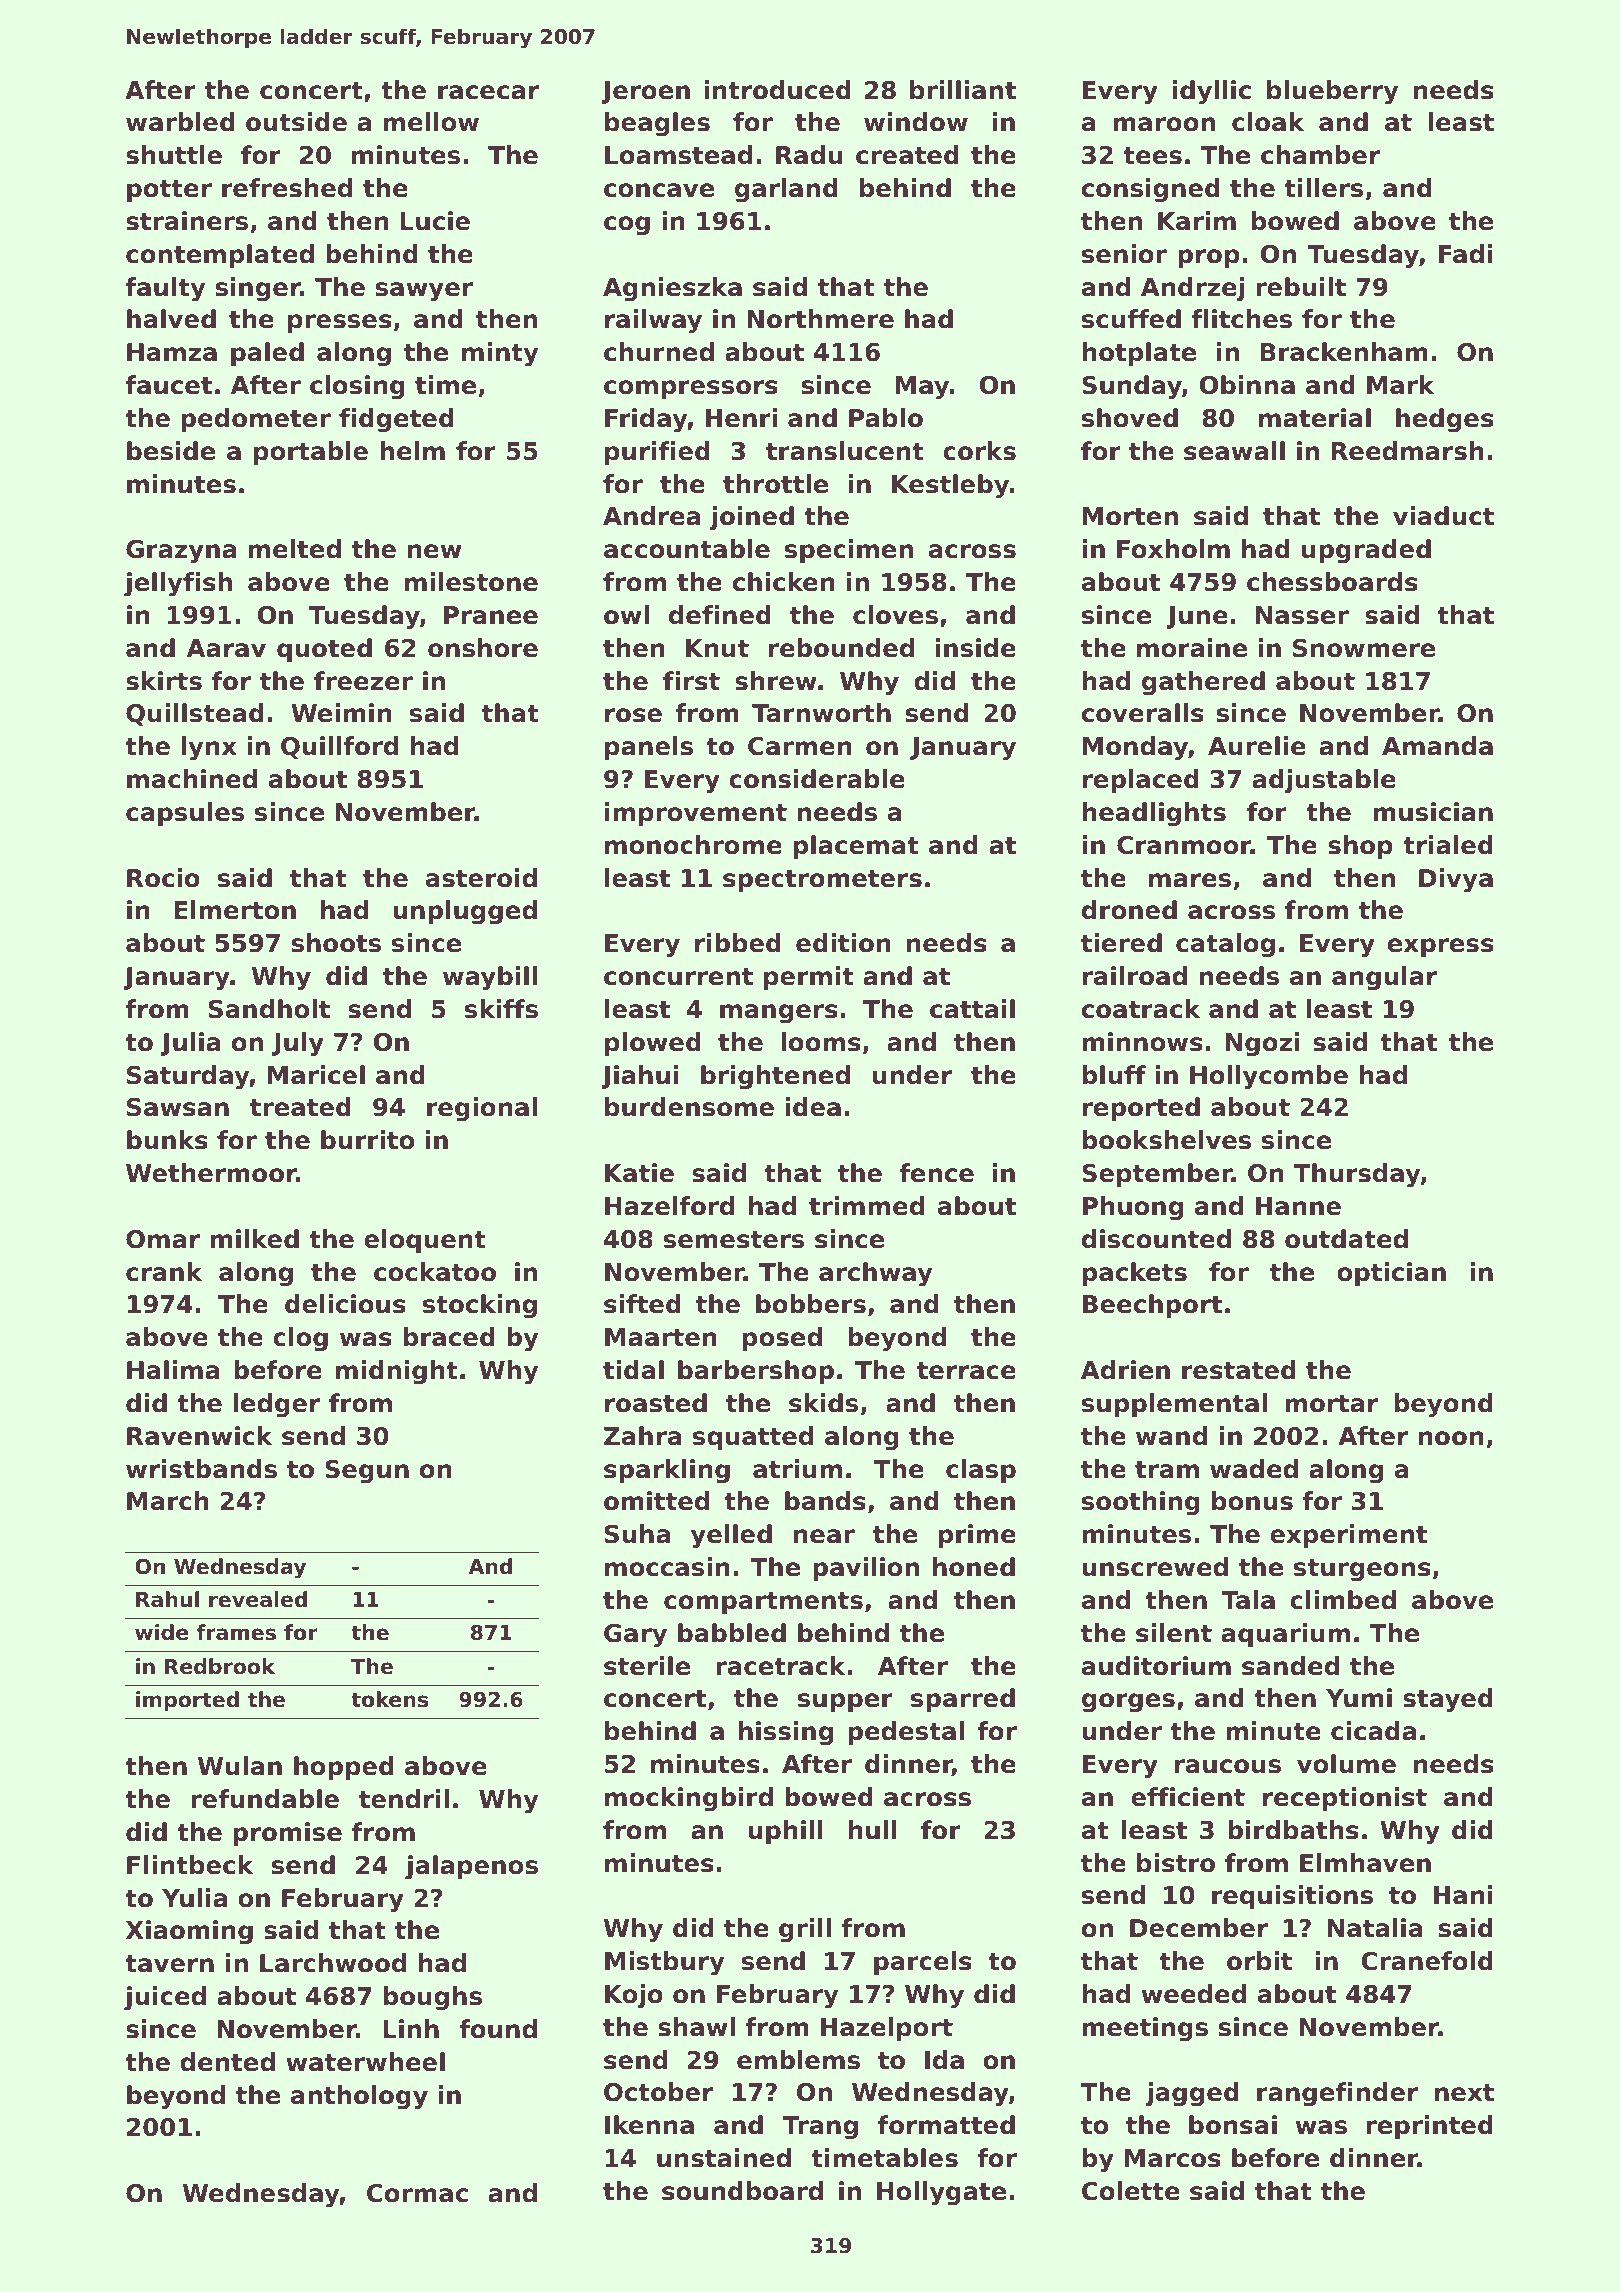 The width and height of the screenshot is (1620, 2292). I want to click on Marcos, so click(1173, 2158).
